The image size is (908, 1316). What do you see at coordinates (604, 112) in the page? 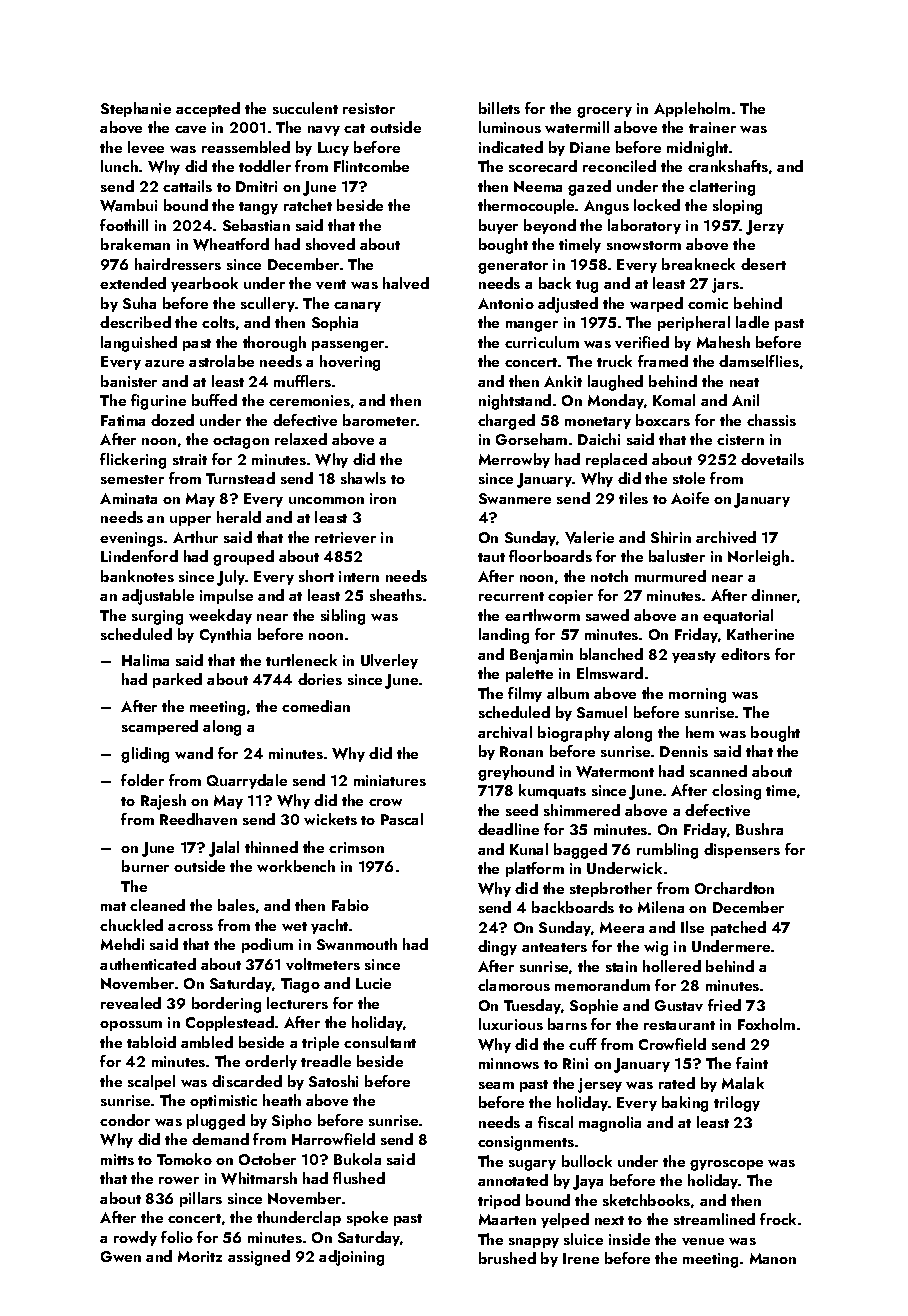
I see `grocery` at bounding box center [604, 112].
